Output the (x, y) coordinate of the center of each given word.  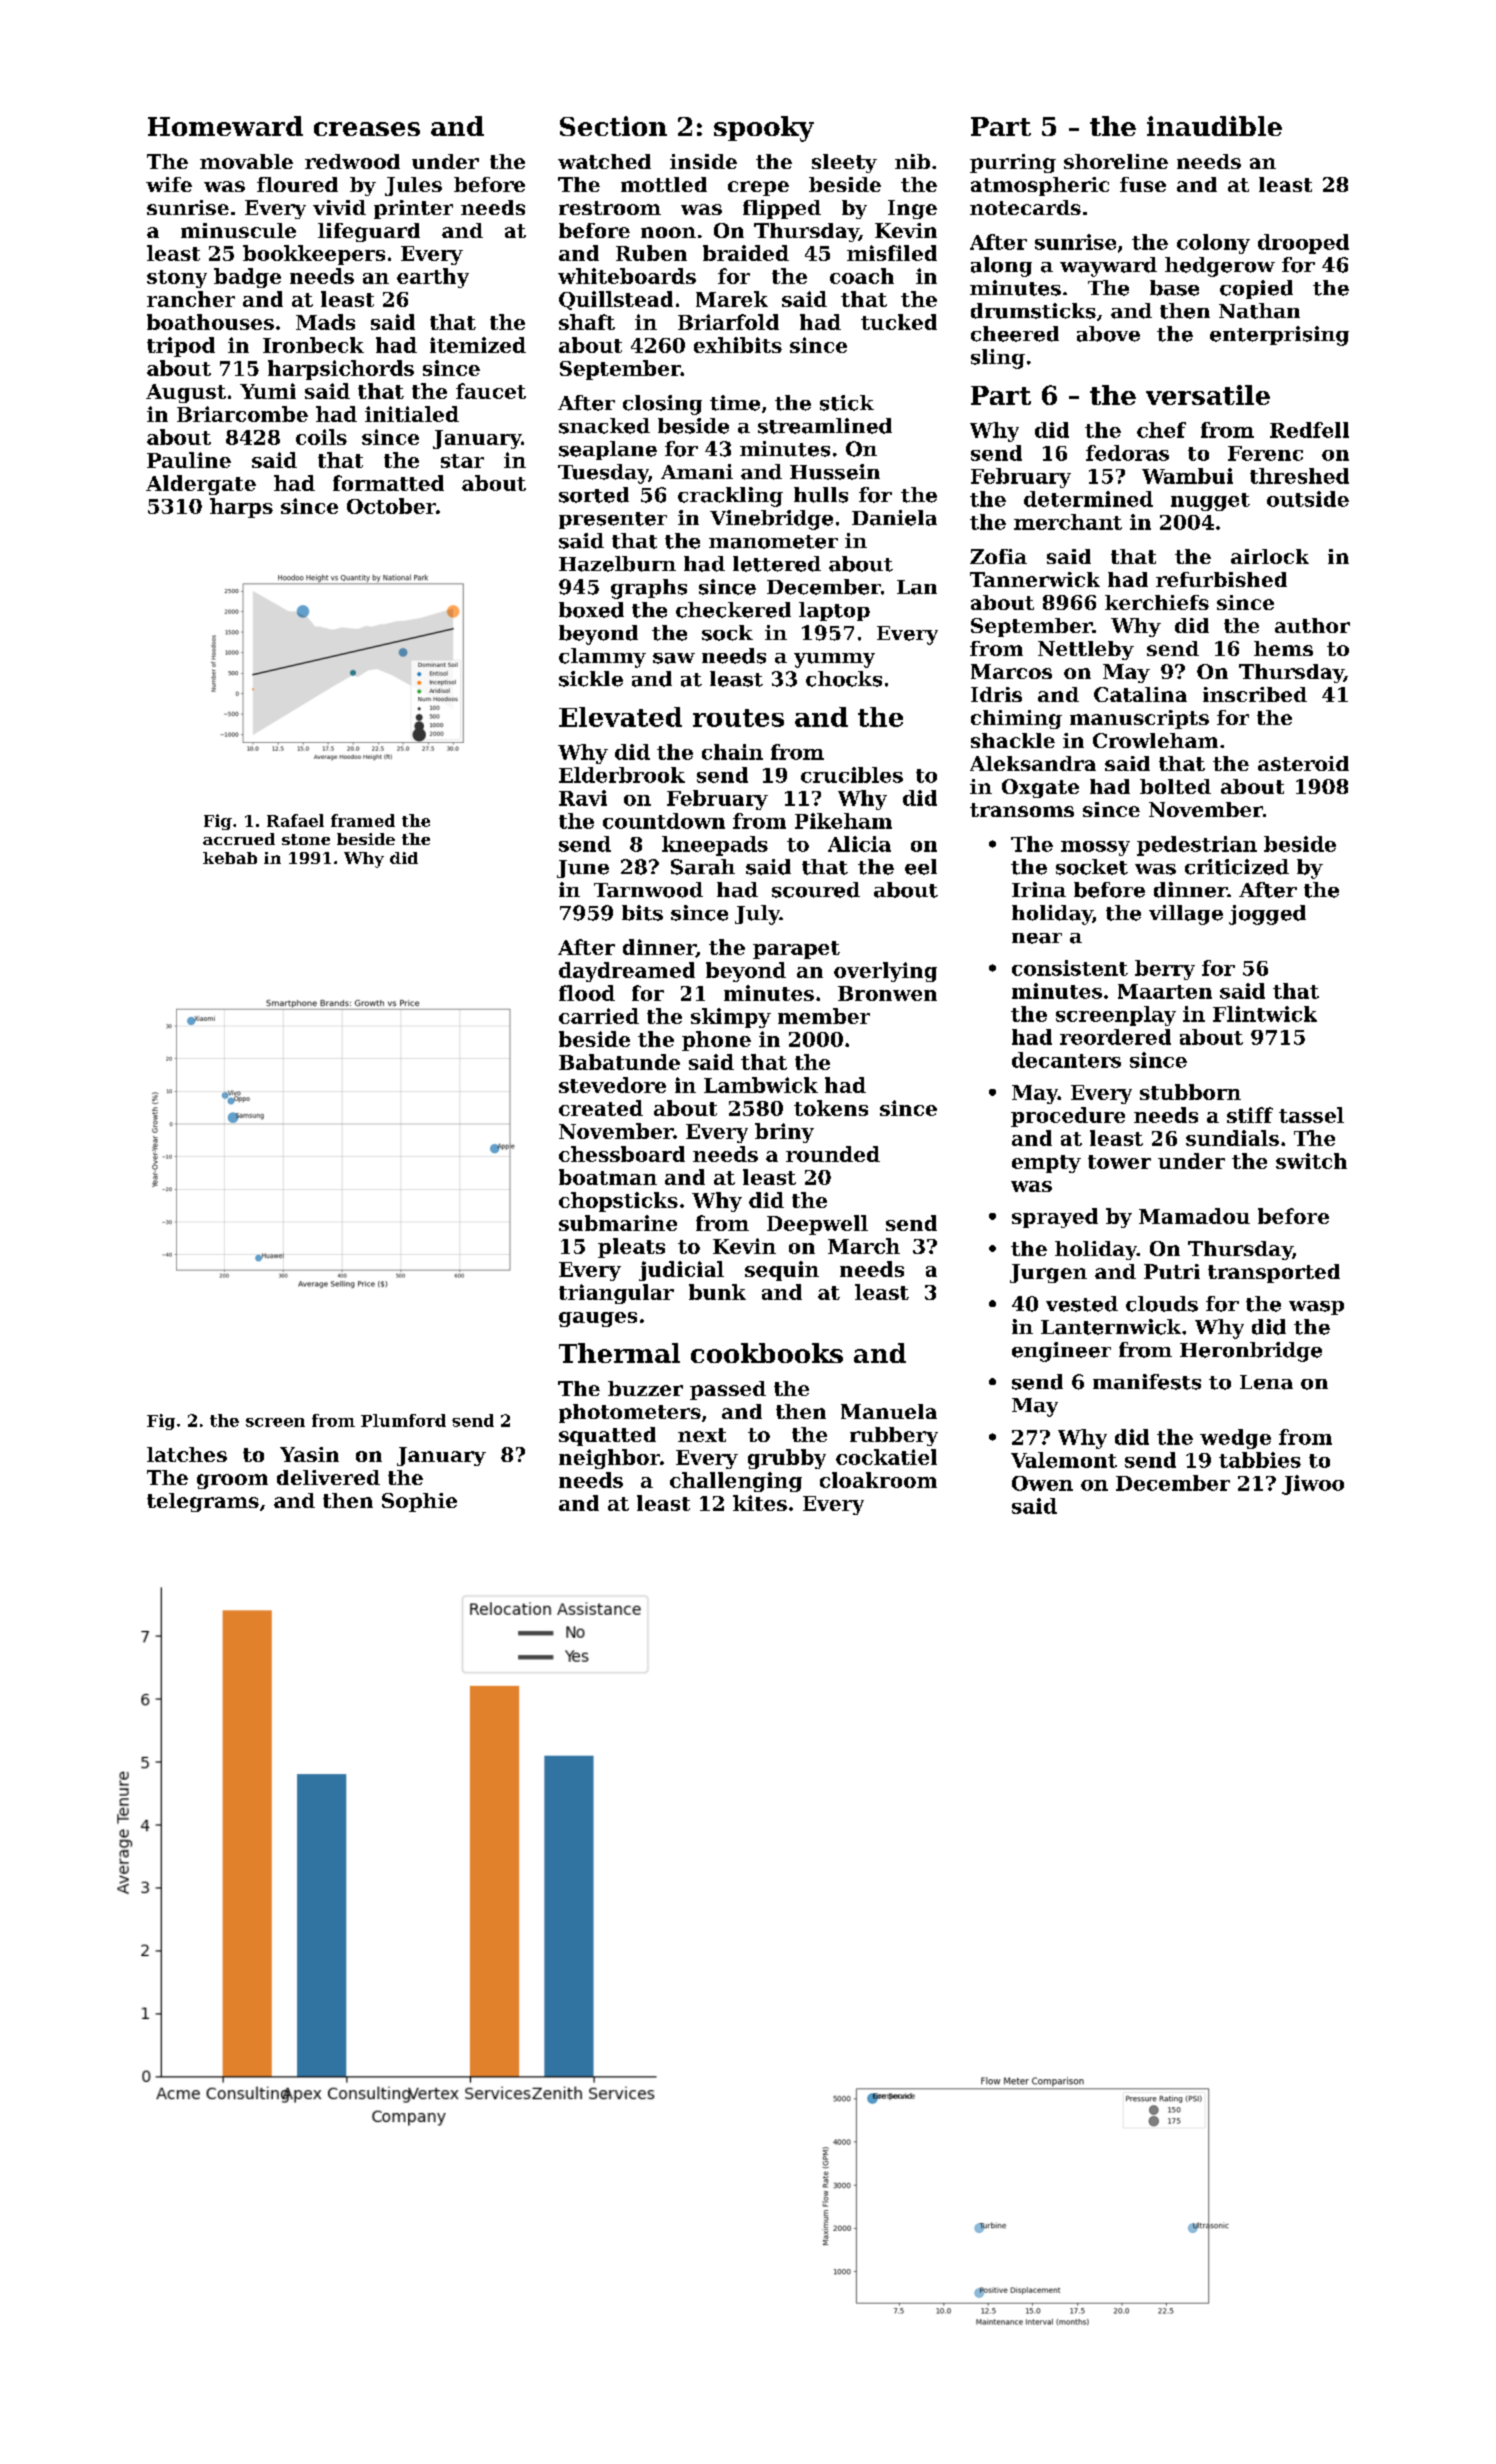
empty (1046, 1164)
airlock (1270, 556)
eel (921, 867)
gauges (598, 1319)
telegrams (203, 1502)
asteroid (1303, 763)
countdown (664, 821)
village (1186, 915)
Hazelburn (617, 564)
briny (784, 1133)
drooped (1303, 244)
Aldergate (201, 485)
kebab (230, 858)
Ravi (583, 798)
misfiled (892, 253)
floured (297, 184)
